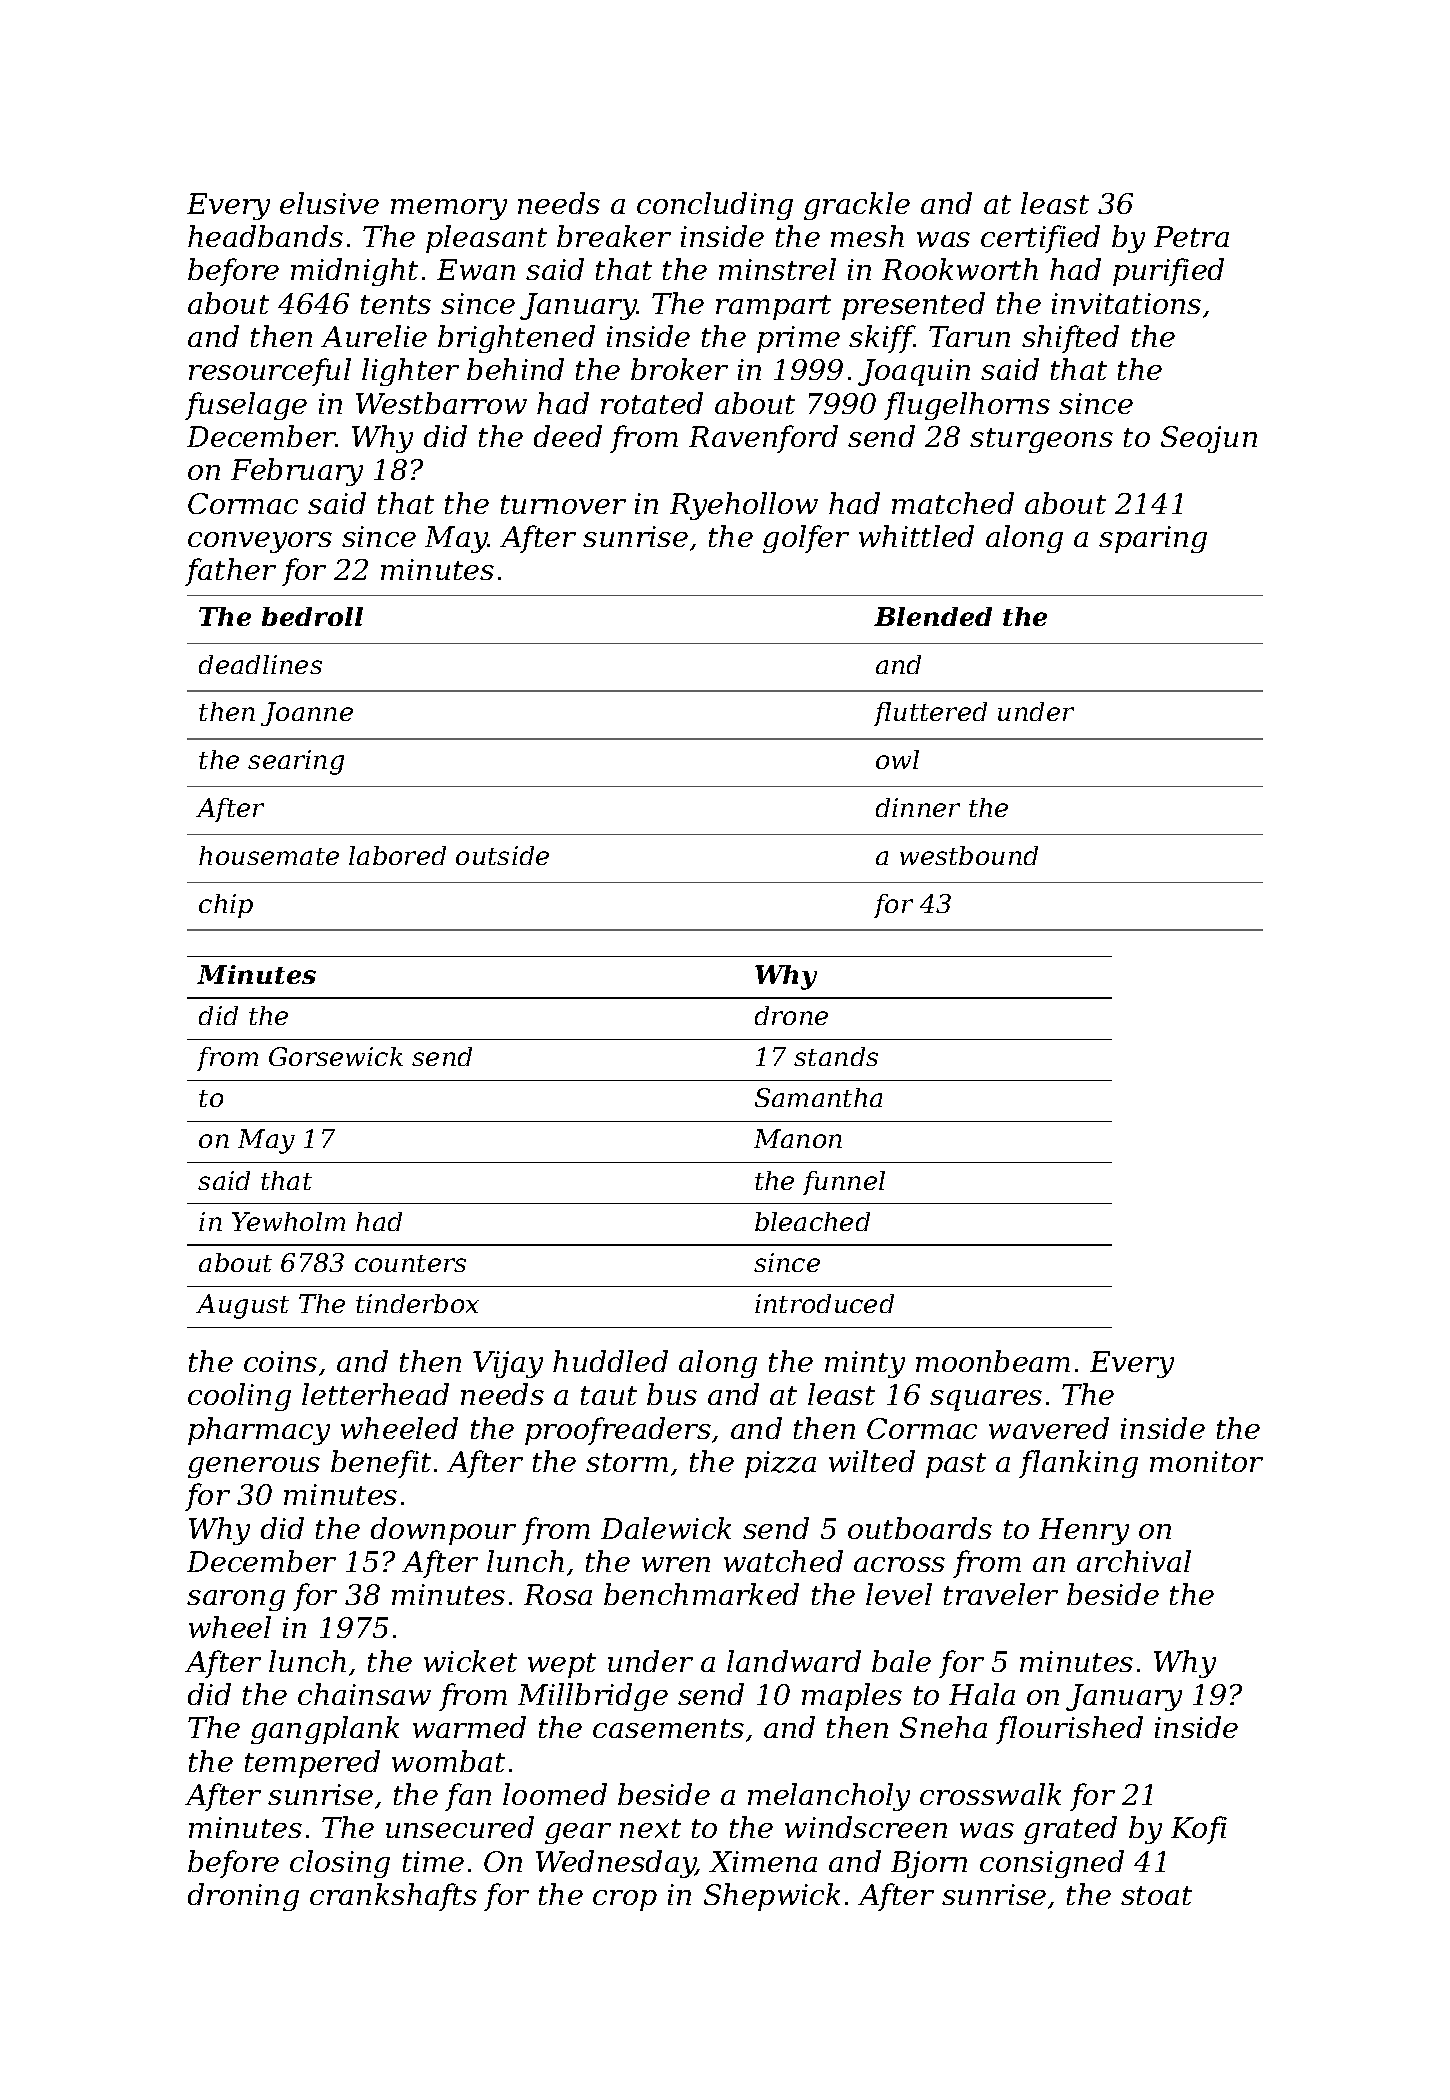 Image resolution: width=1450 pixels, height=2100 pixels. I want to click on deadlines, so click(260, 664).
